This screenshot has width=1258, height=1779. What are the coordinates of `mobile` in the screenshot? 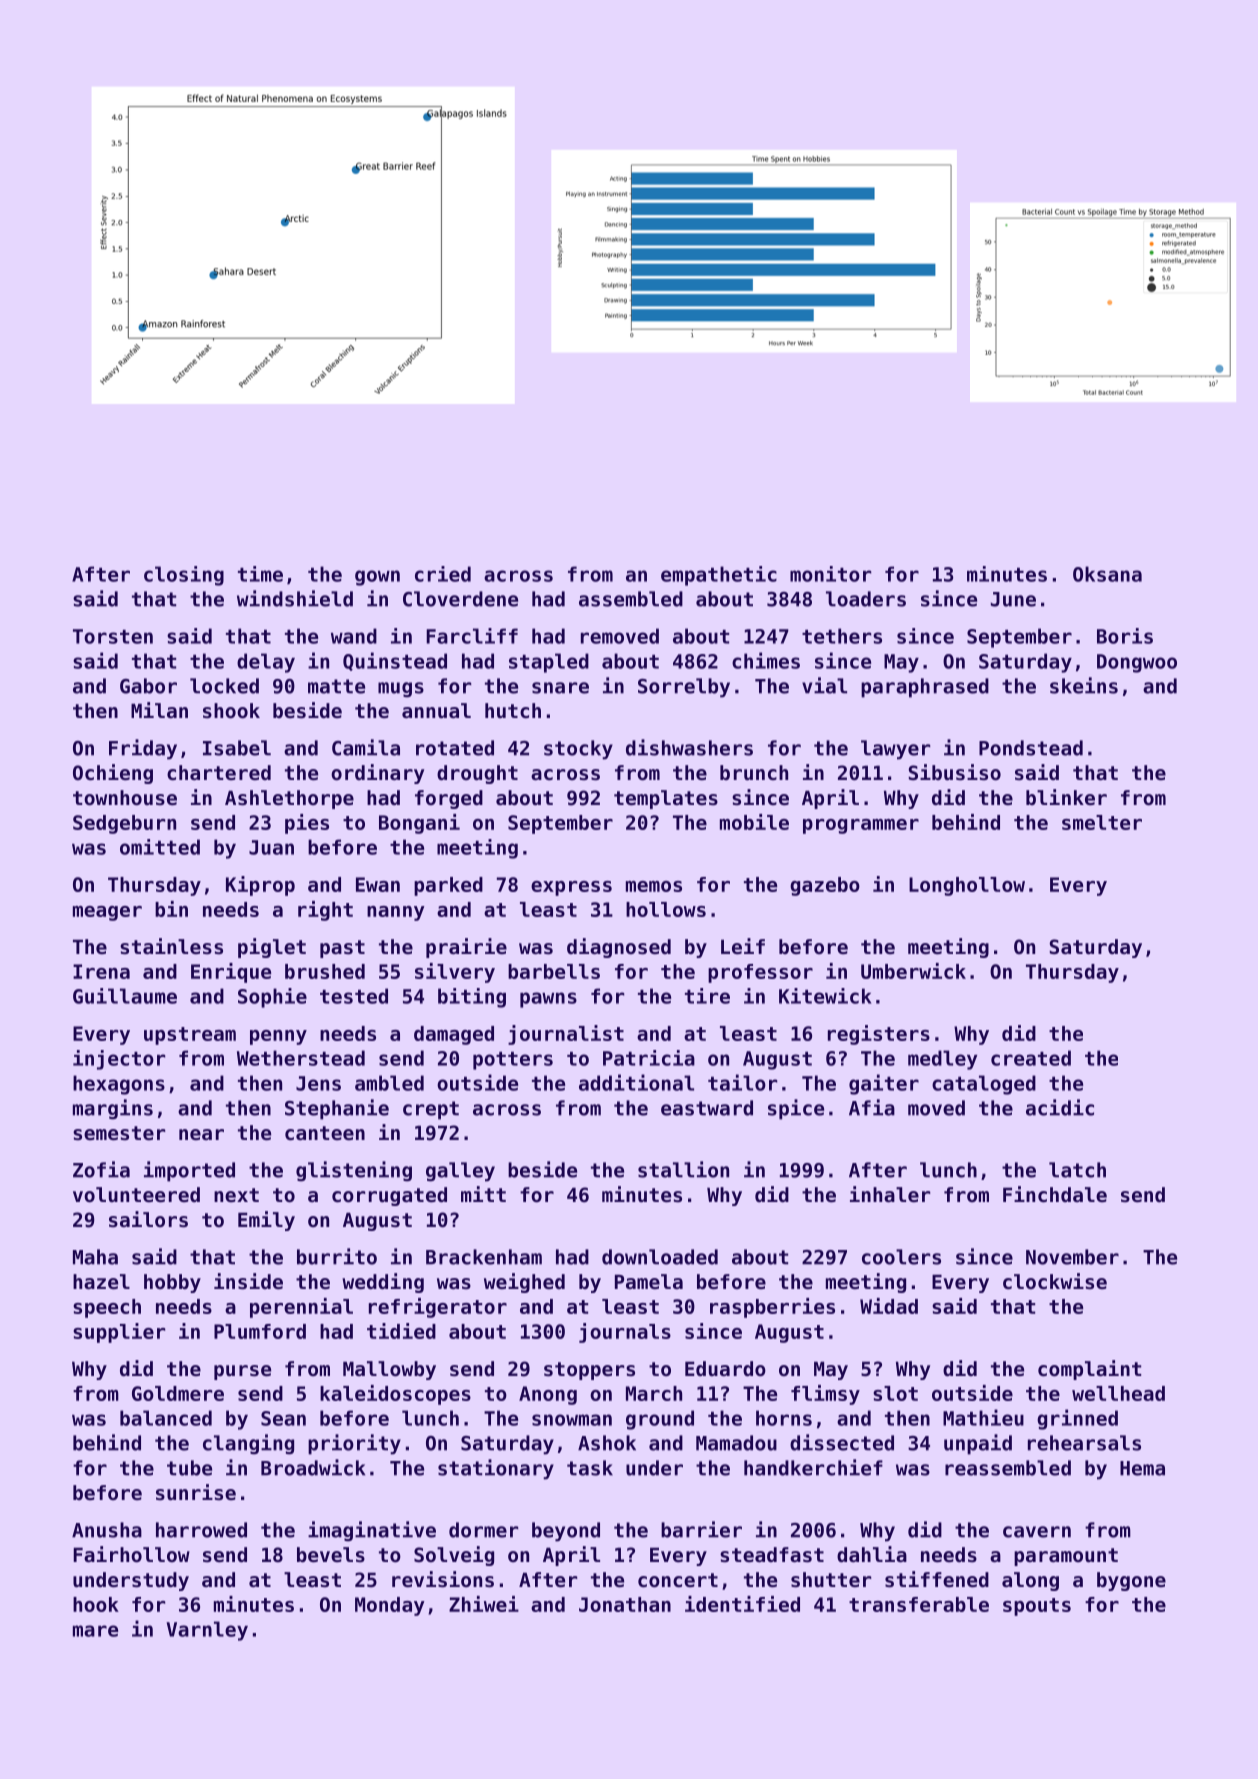 It's located at (754, 822).
